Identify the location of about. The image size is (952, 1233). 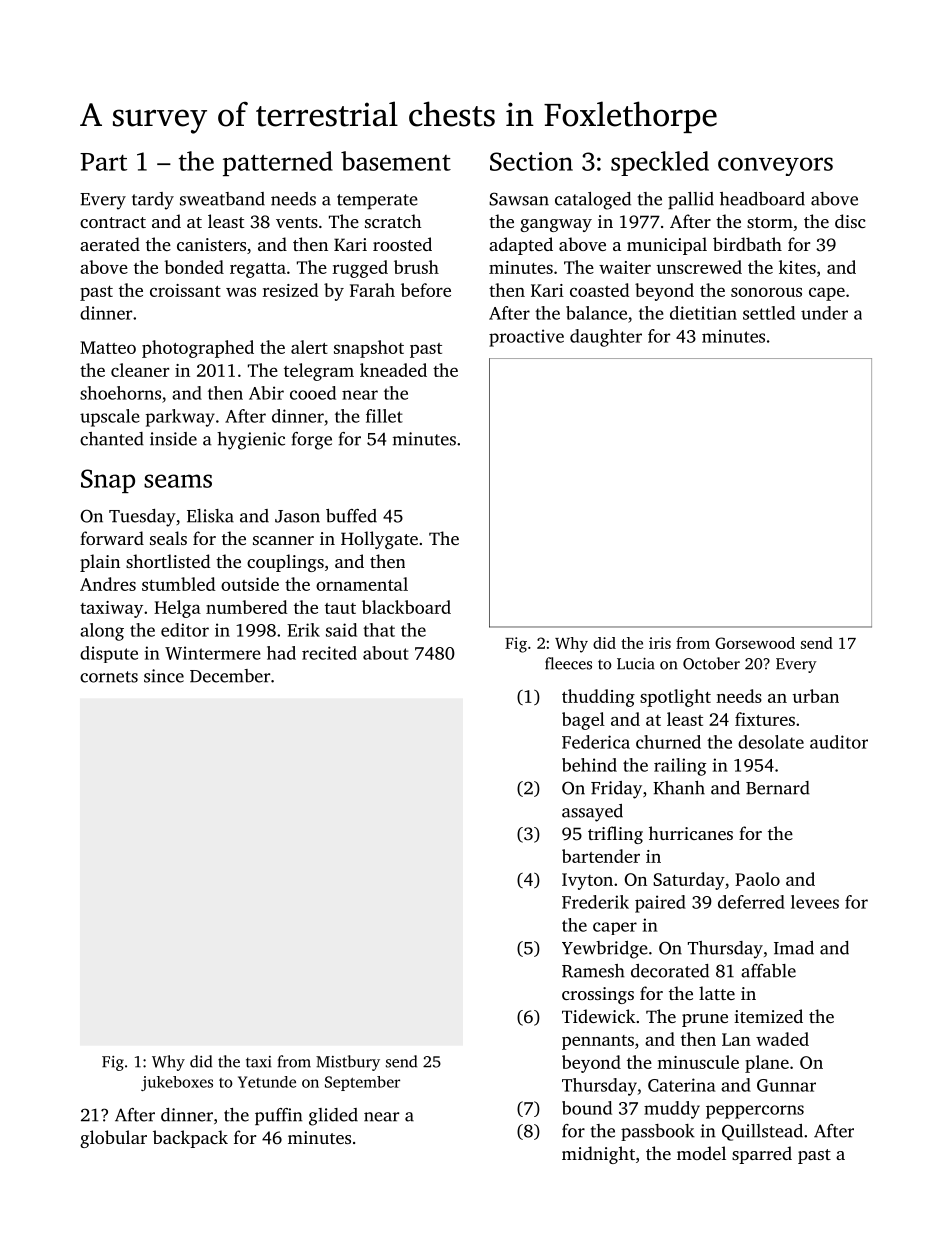
(386, 653).
